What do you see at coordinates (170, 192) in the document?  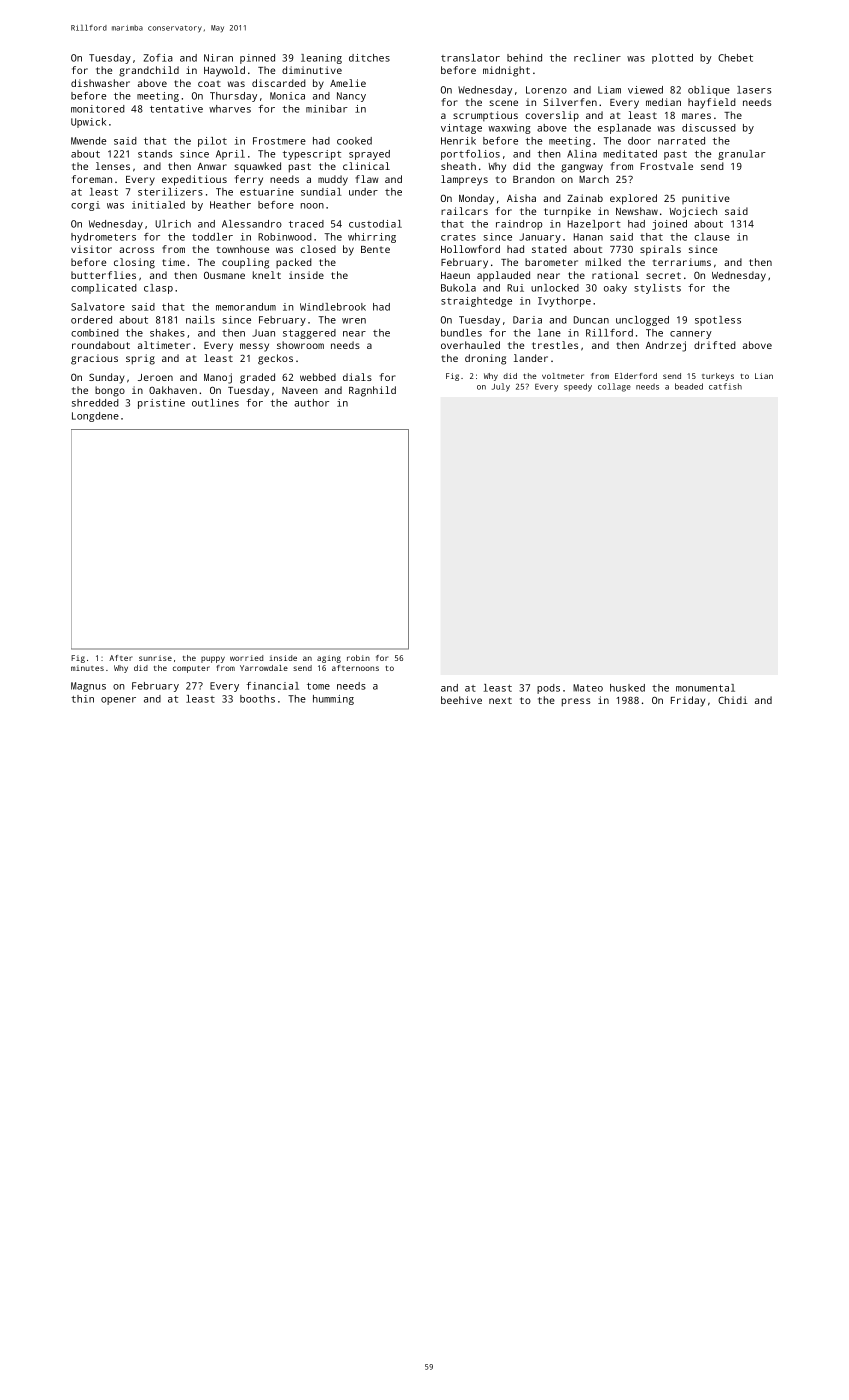 I see `sterilizers` at bounding box center [170, 192].
